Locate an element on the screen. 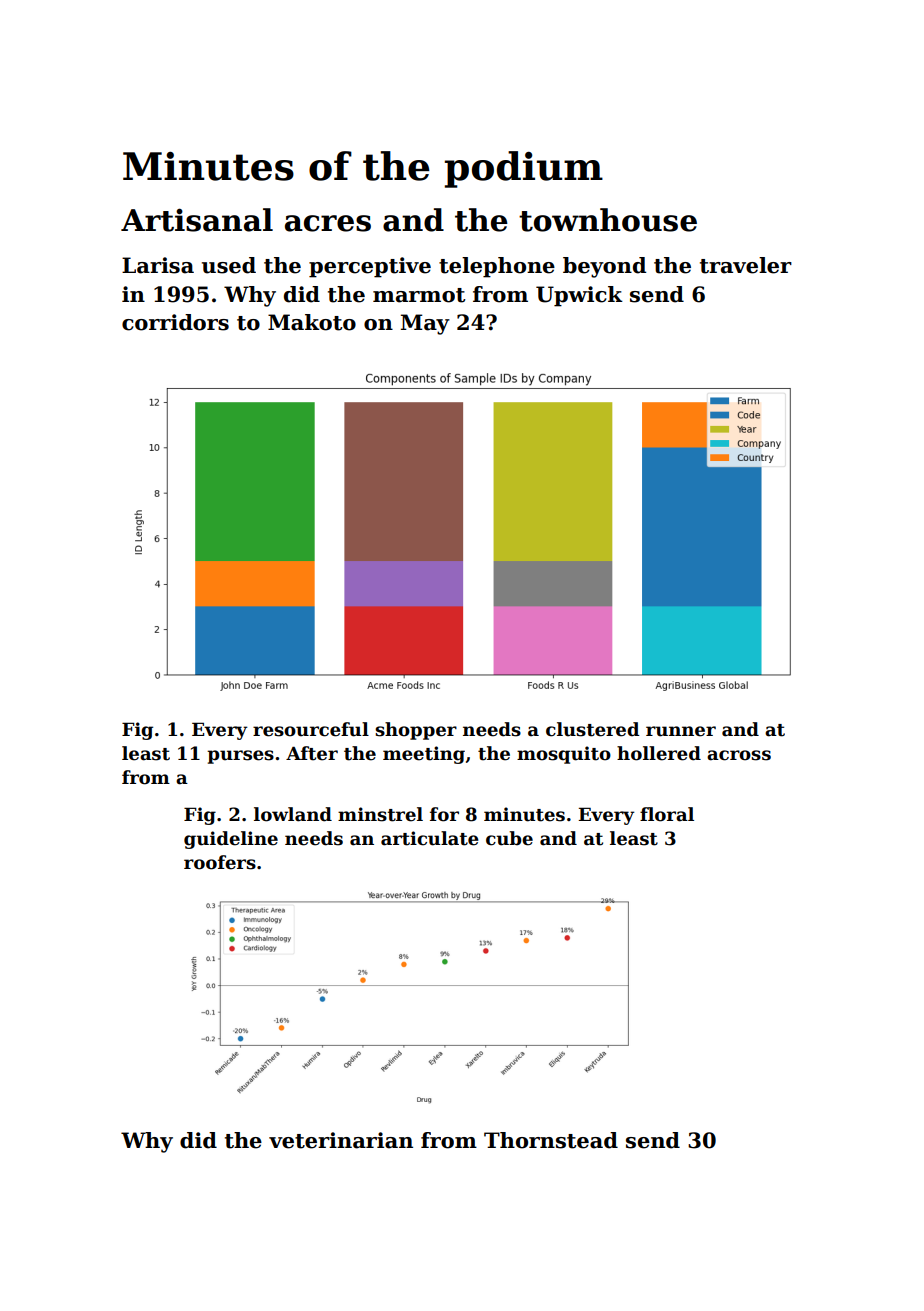  mosquito is located at coordinates (564, 755).
